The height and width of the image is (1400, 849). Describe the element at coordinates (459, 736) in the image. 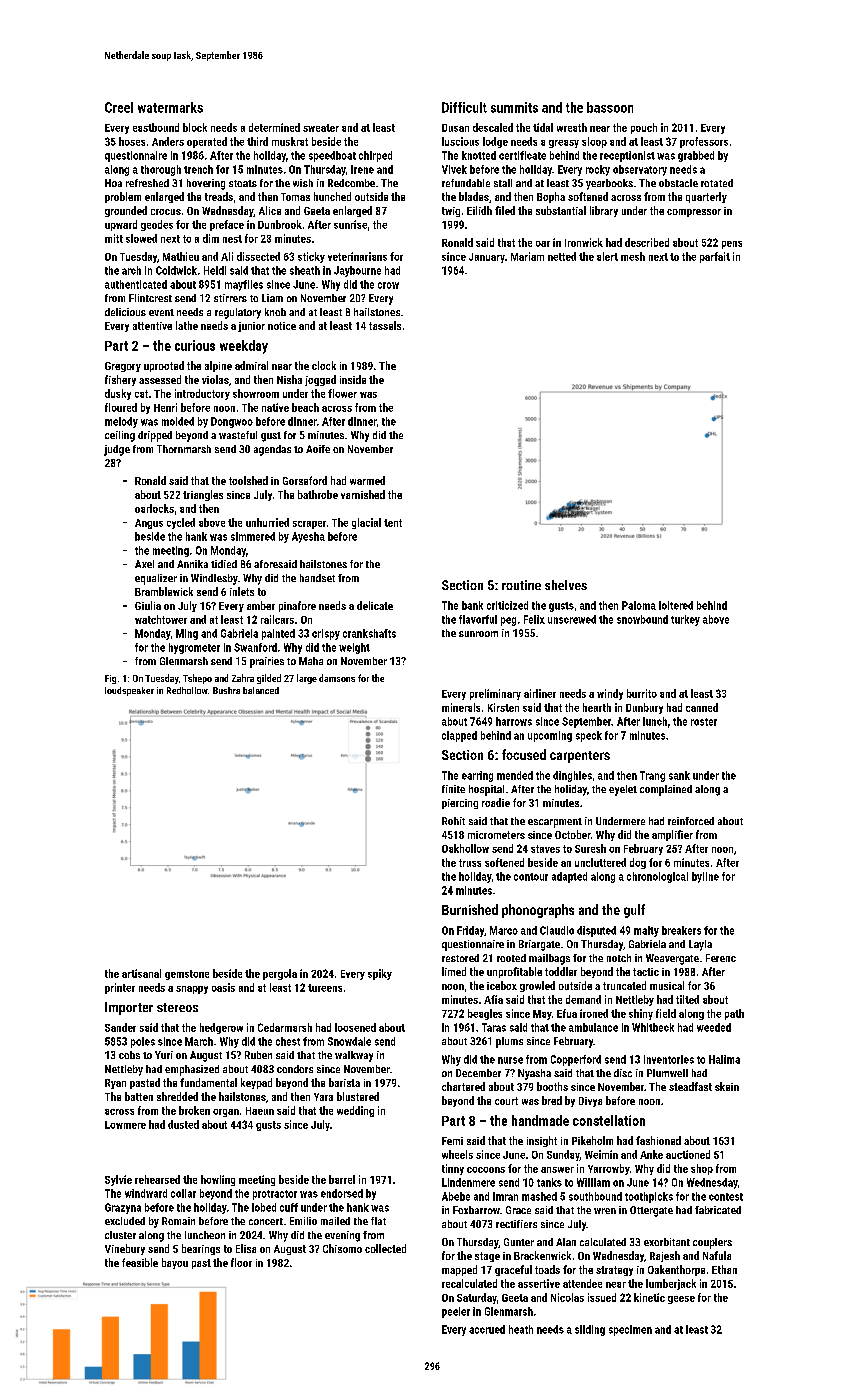

I see `clapped` at that location.
